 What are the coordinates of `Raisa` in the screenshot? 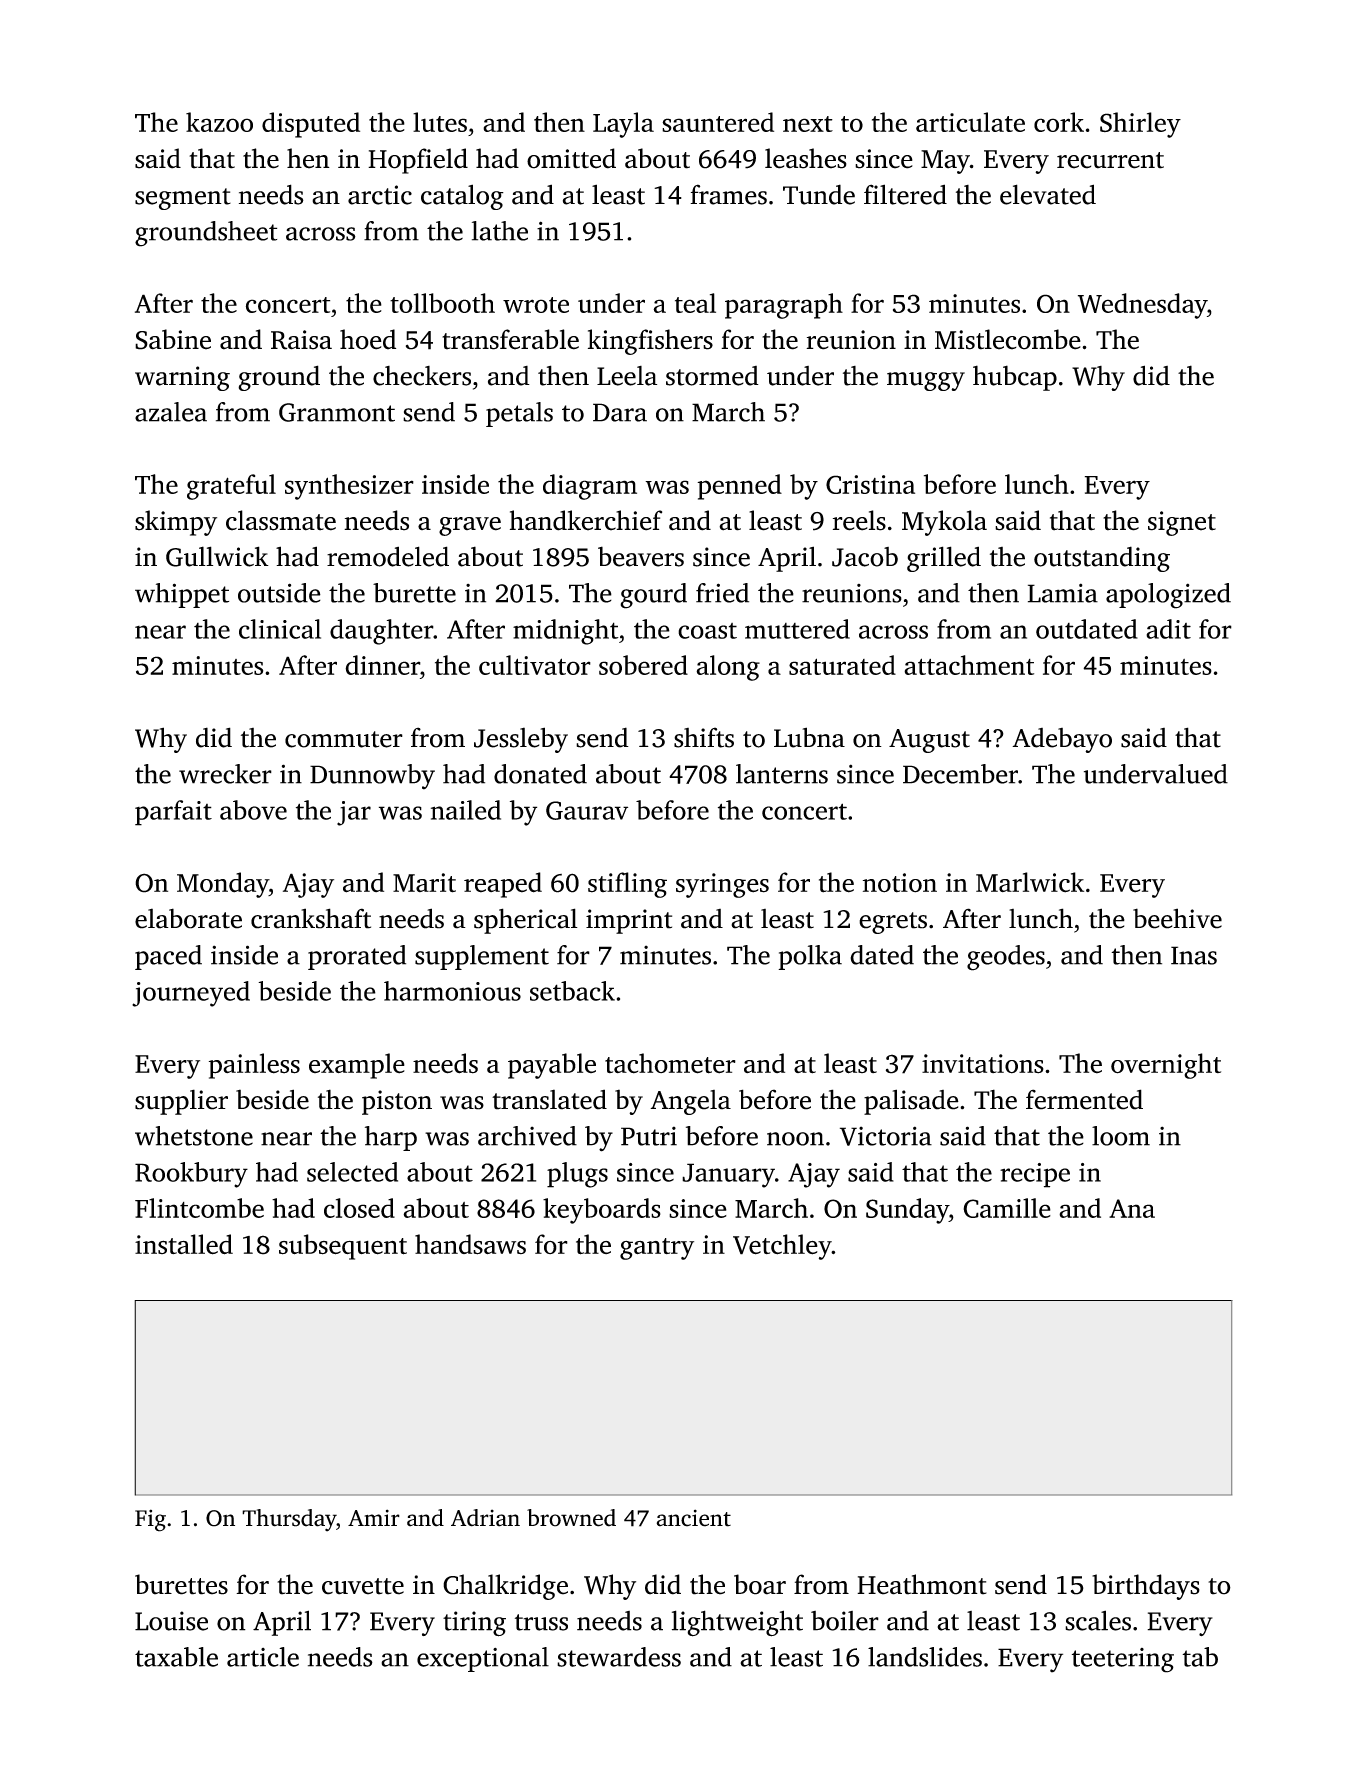 It's located at (301, 340).
